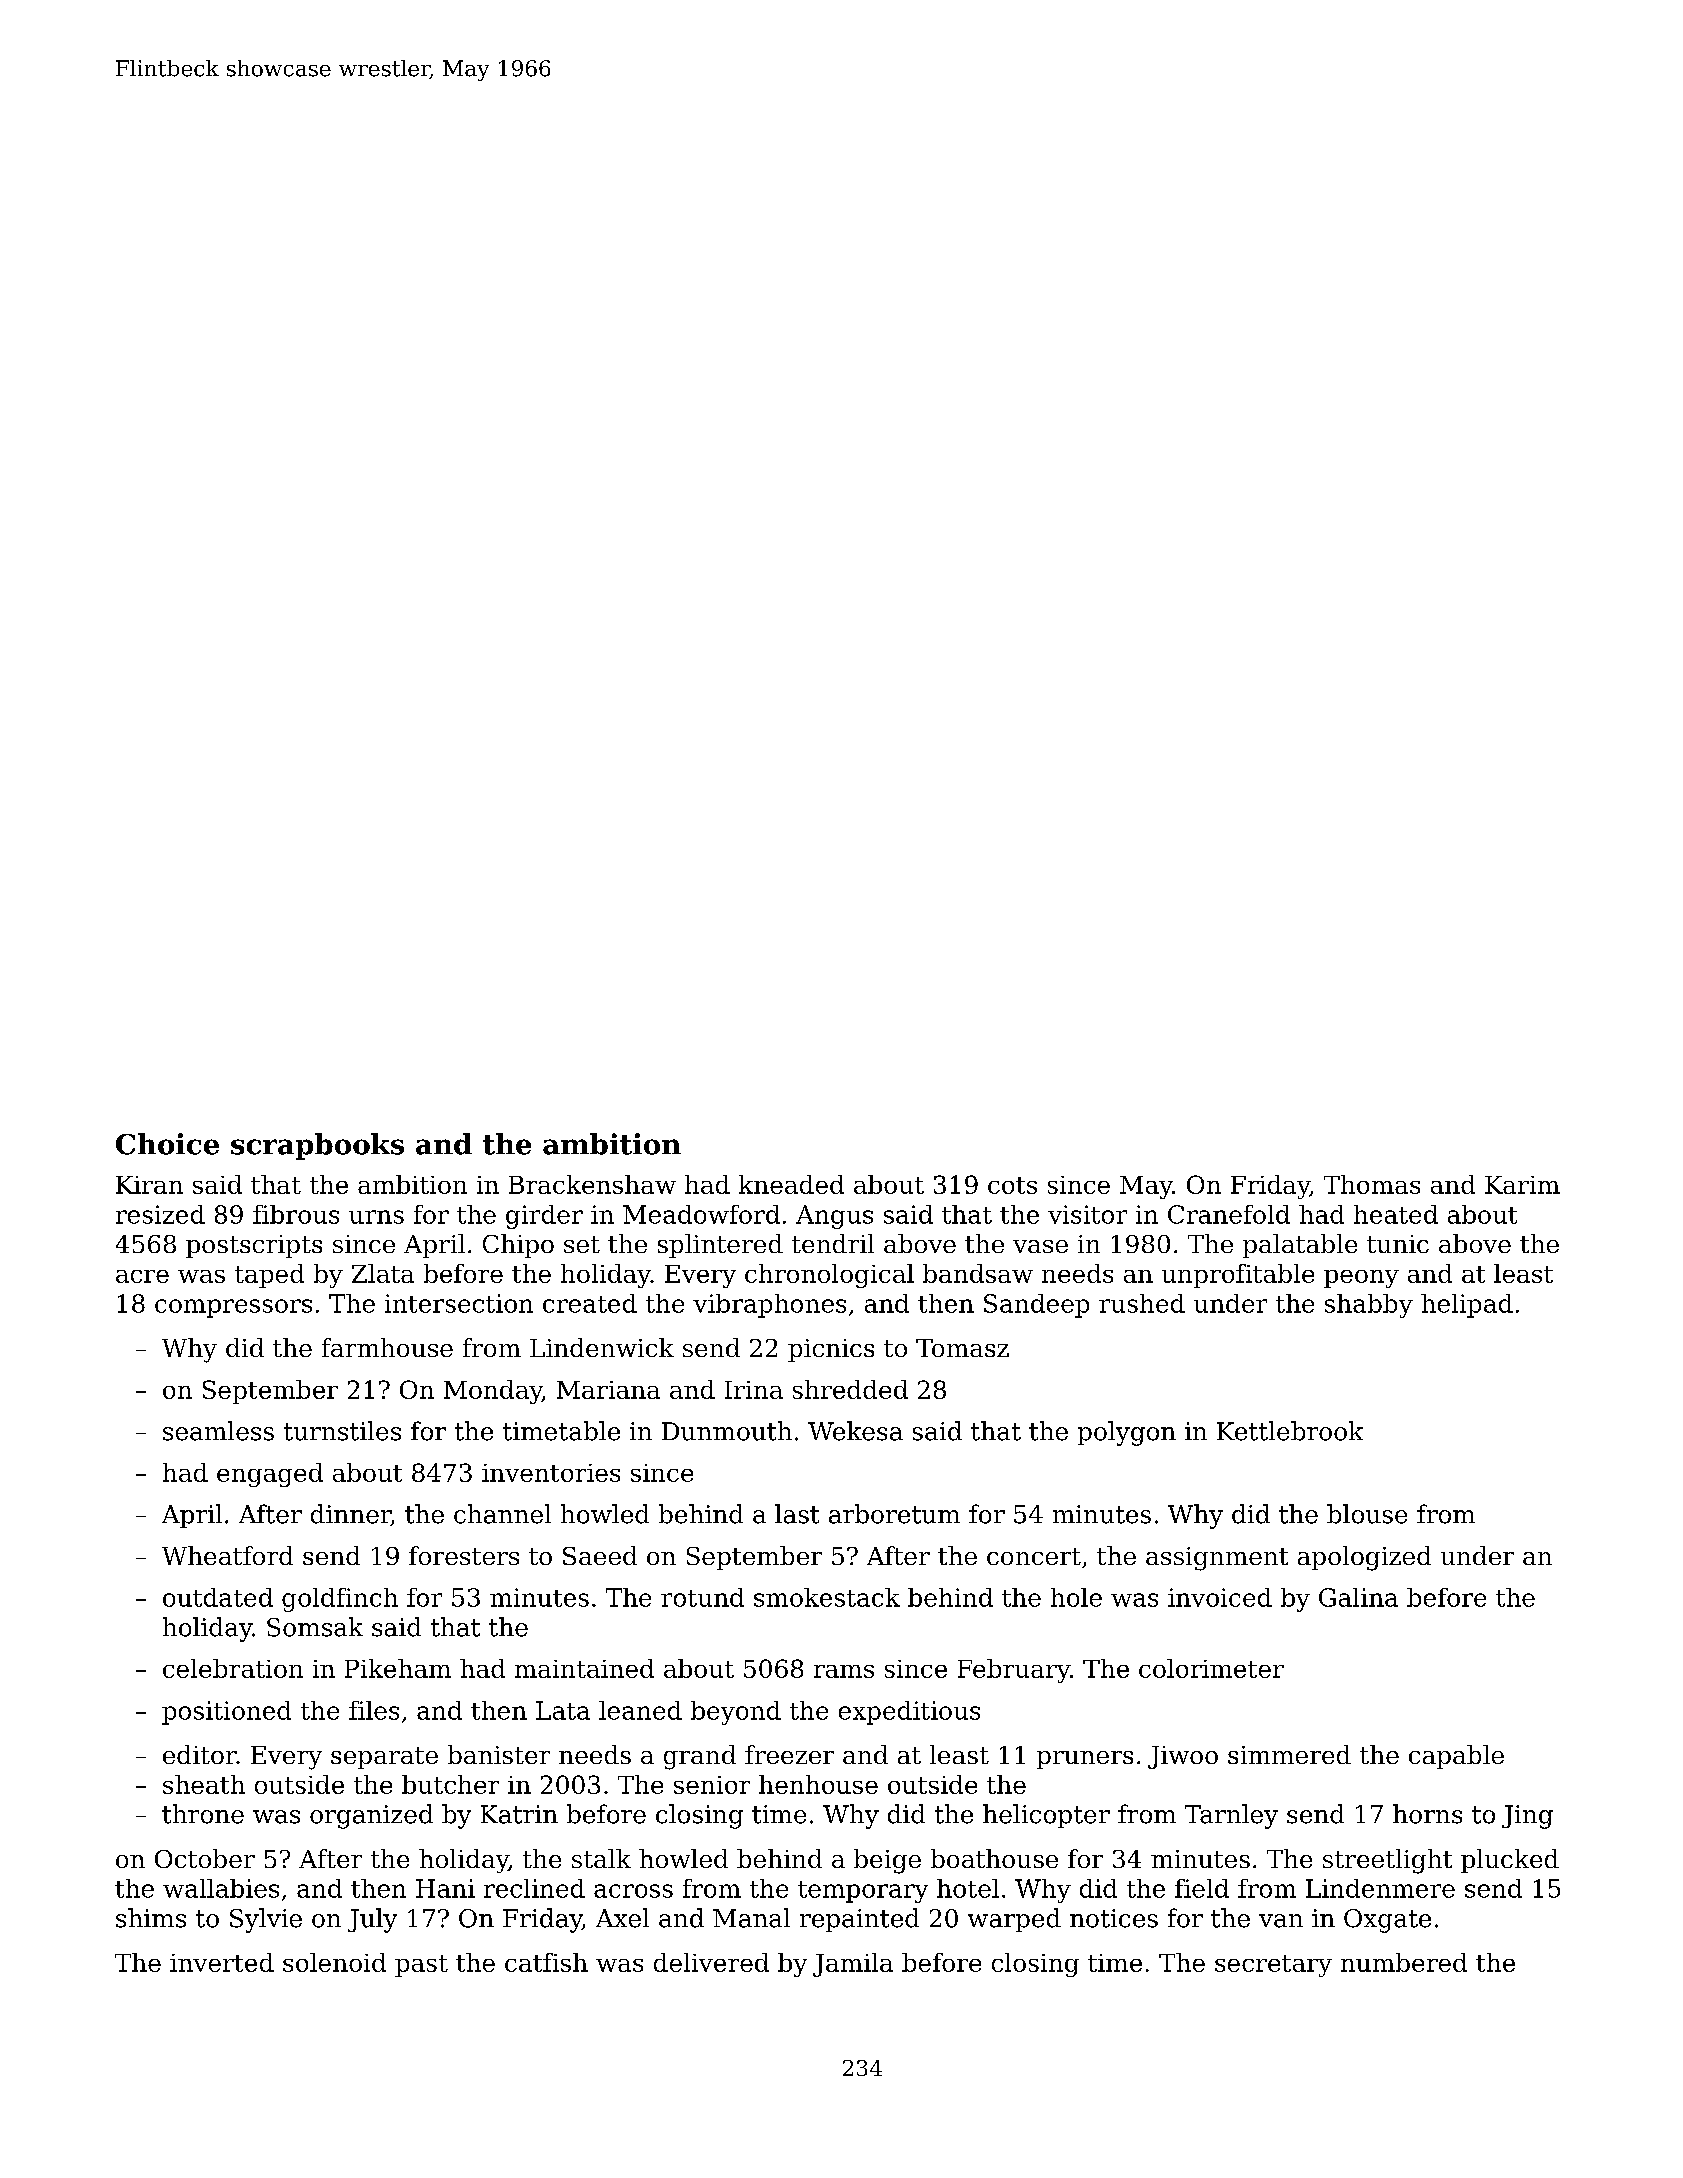 The width and height of the page is (1683, 2178). What do you see at coordinates (853, 1965) in the page?
I see `Jamila` at bounding box center [853, 1965].
